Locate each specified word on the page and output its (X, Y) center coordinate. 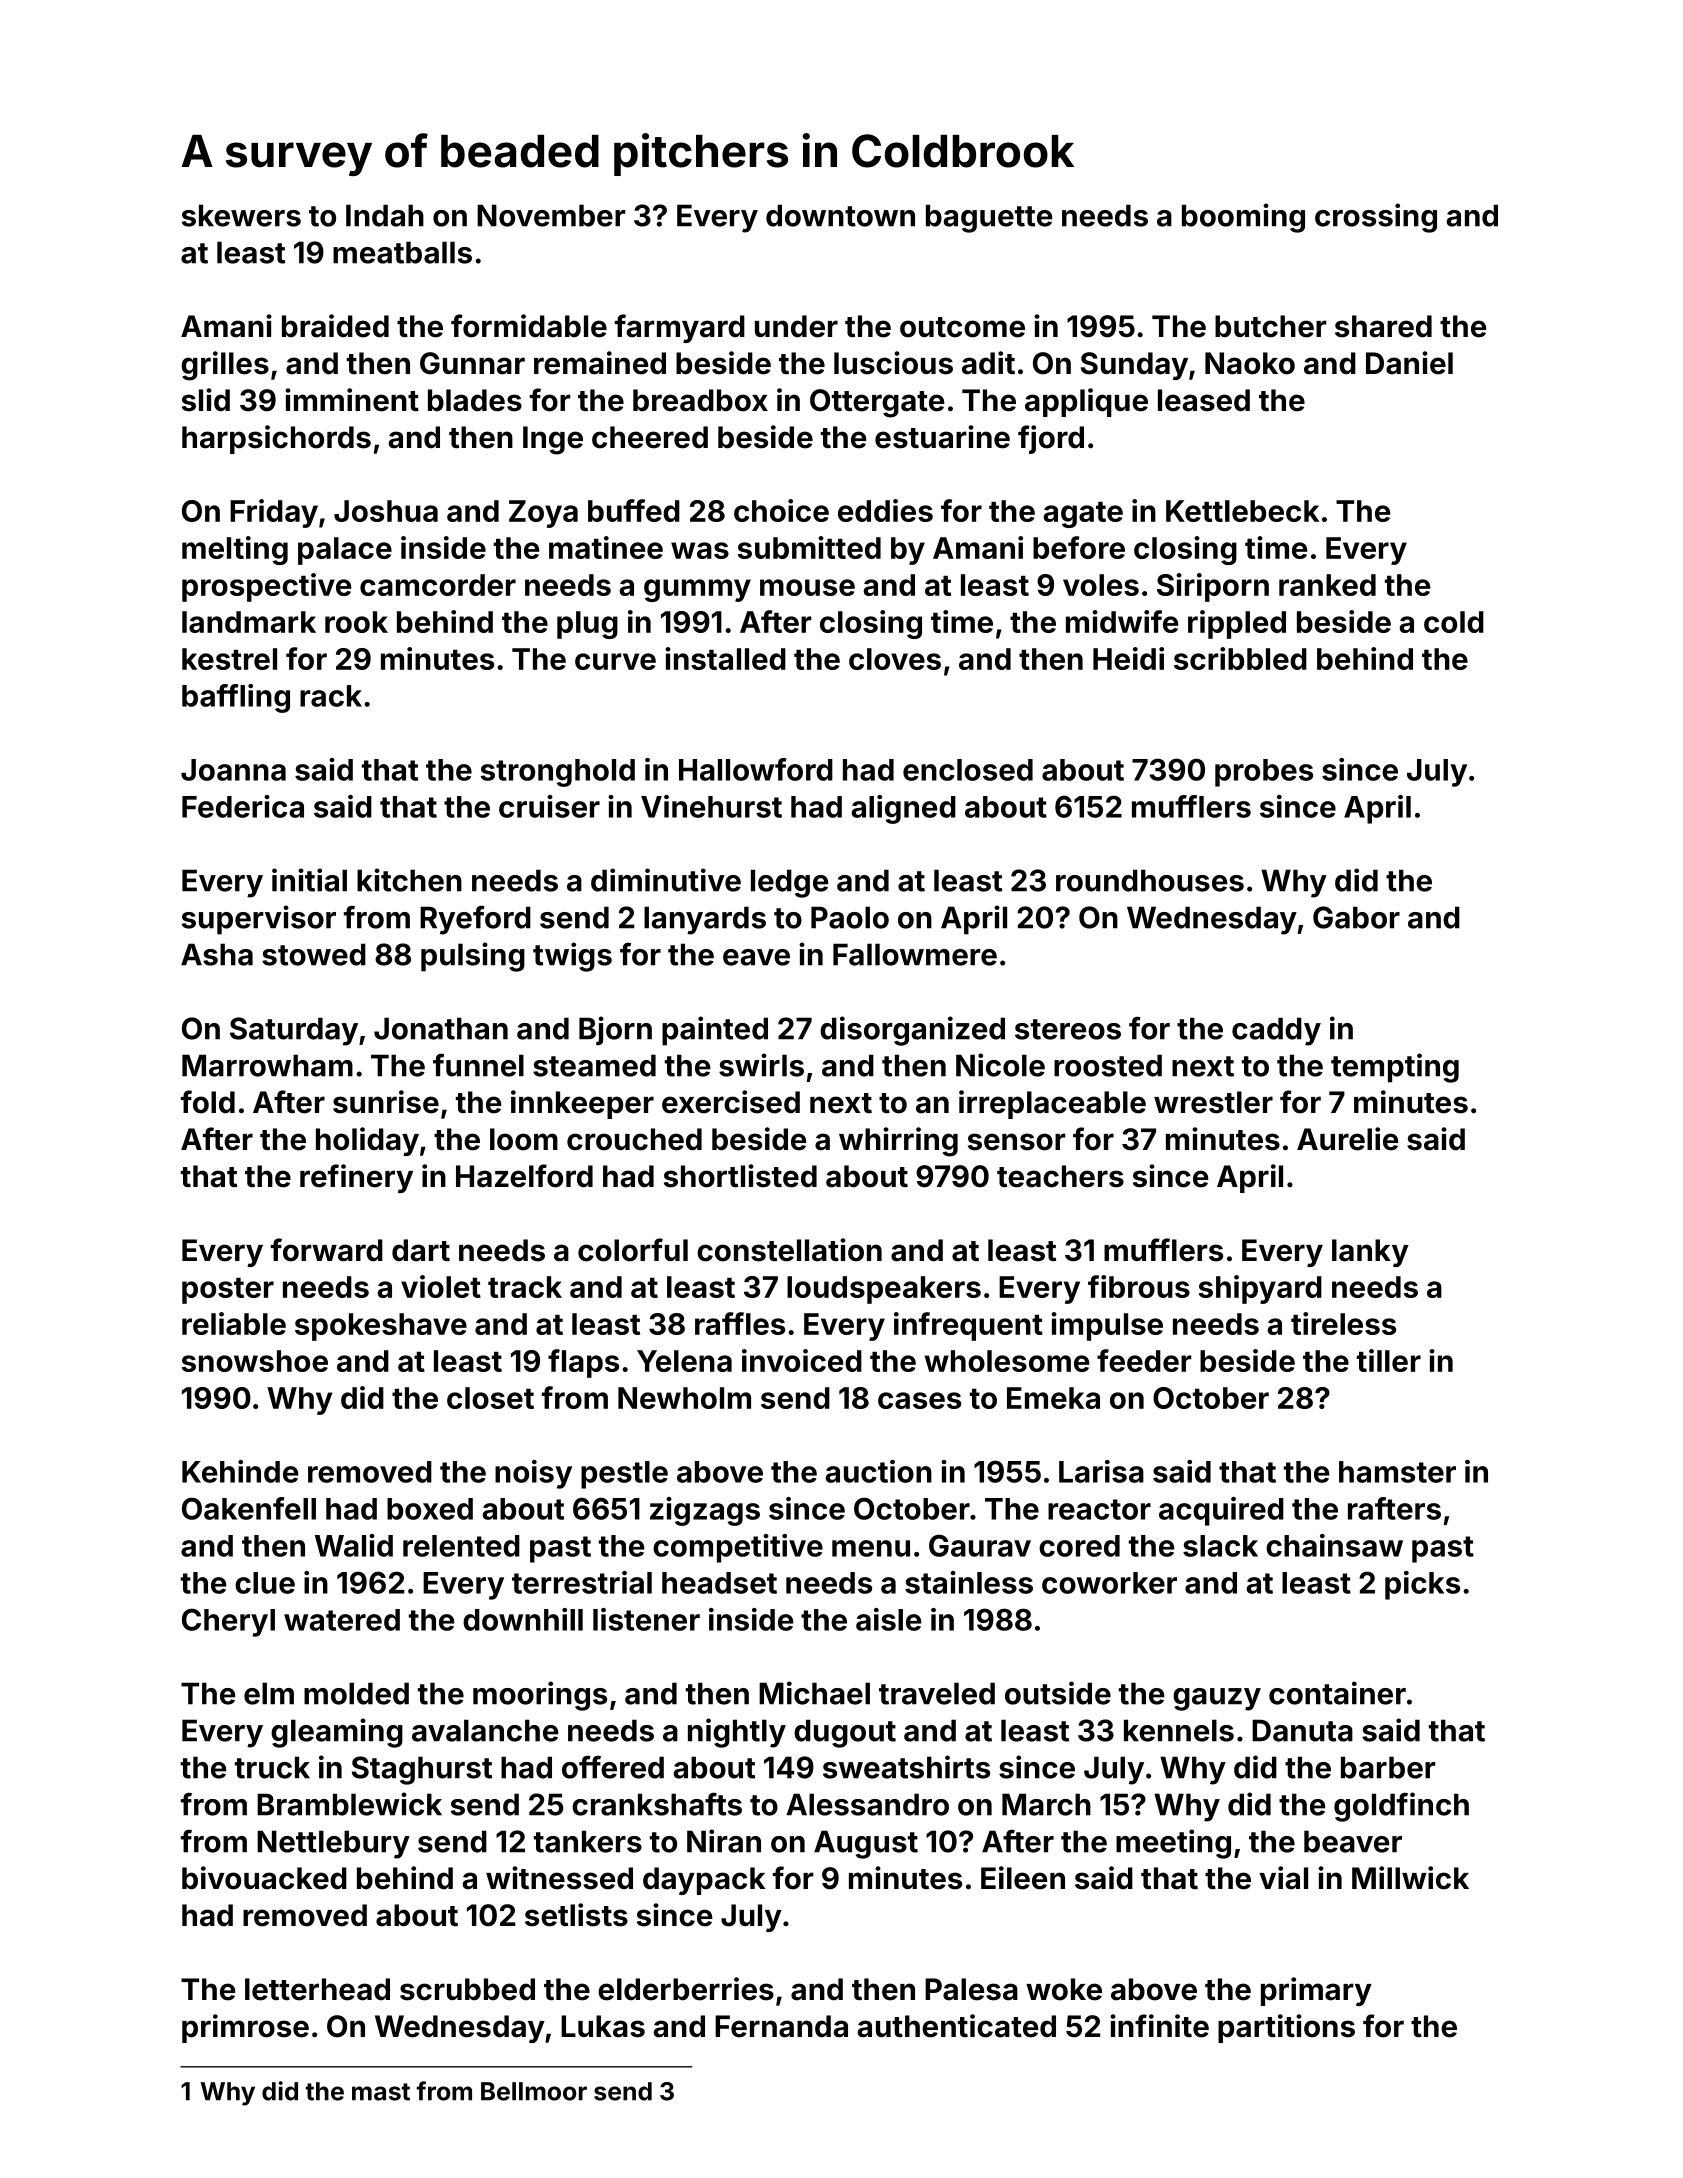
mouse (807, 587)
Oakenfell (249, 1508)
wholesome (1006, 1361)
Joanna (233, 770)
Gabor (1356, 917)
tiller (1389, 1360)
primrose (245, 2028)
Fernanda (781, 2026)
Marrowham (267, 1065)
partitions (1286, 2028)
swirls (761, 1065)
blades (475, 400)
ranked (1327, 585)
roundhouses (1150, 880)
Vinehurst (711, 806)
